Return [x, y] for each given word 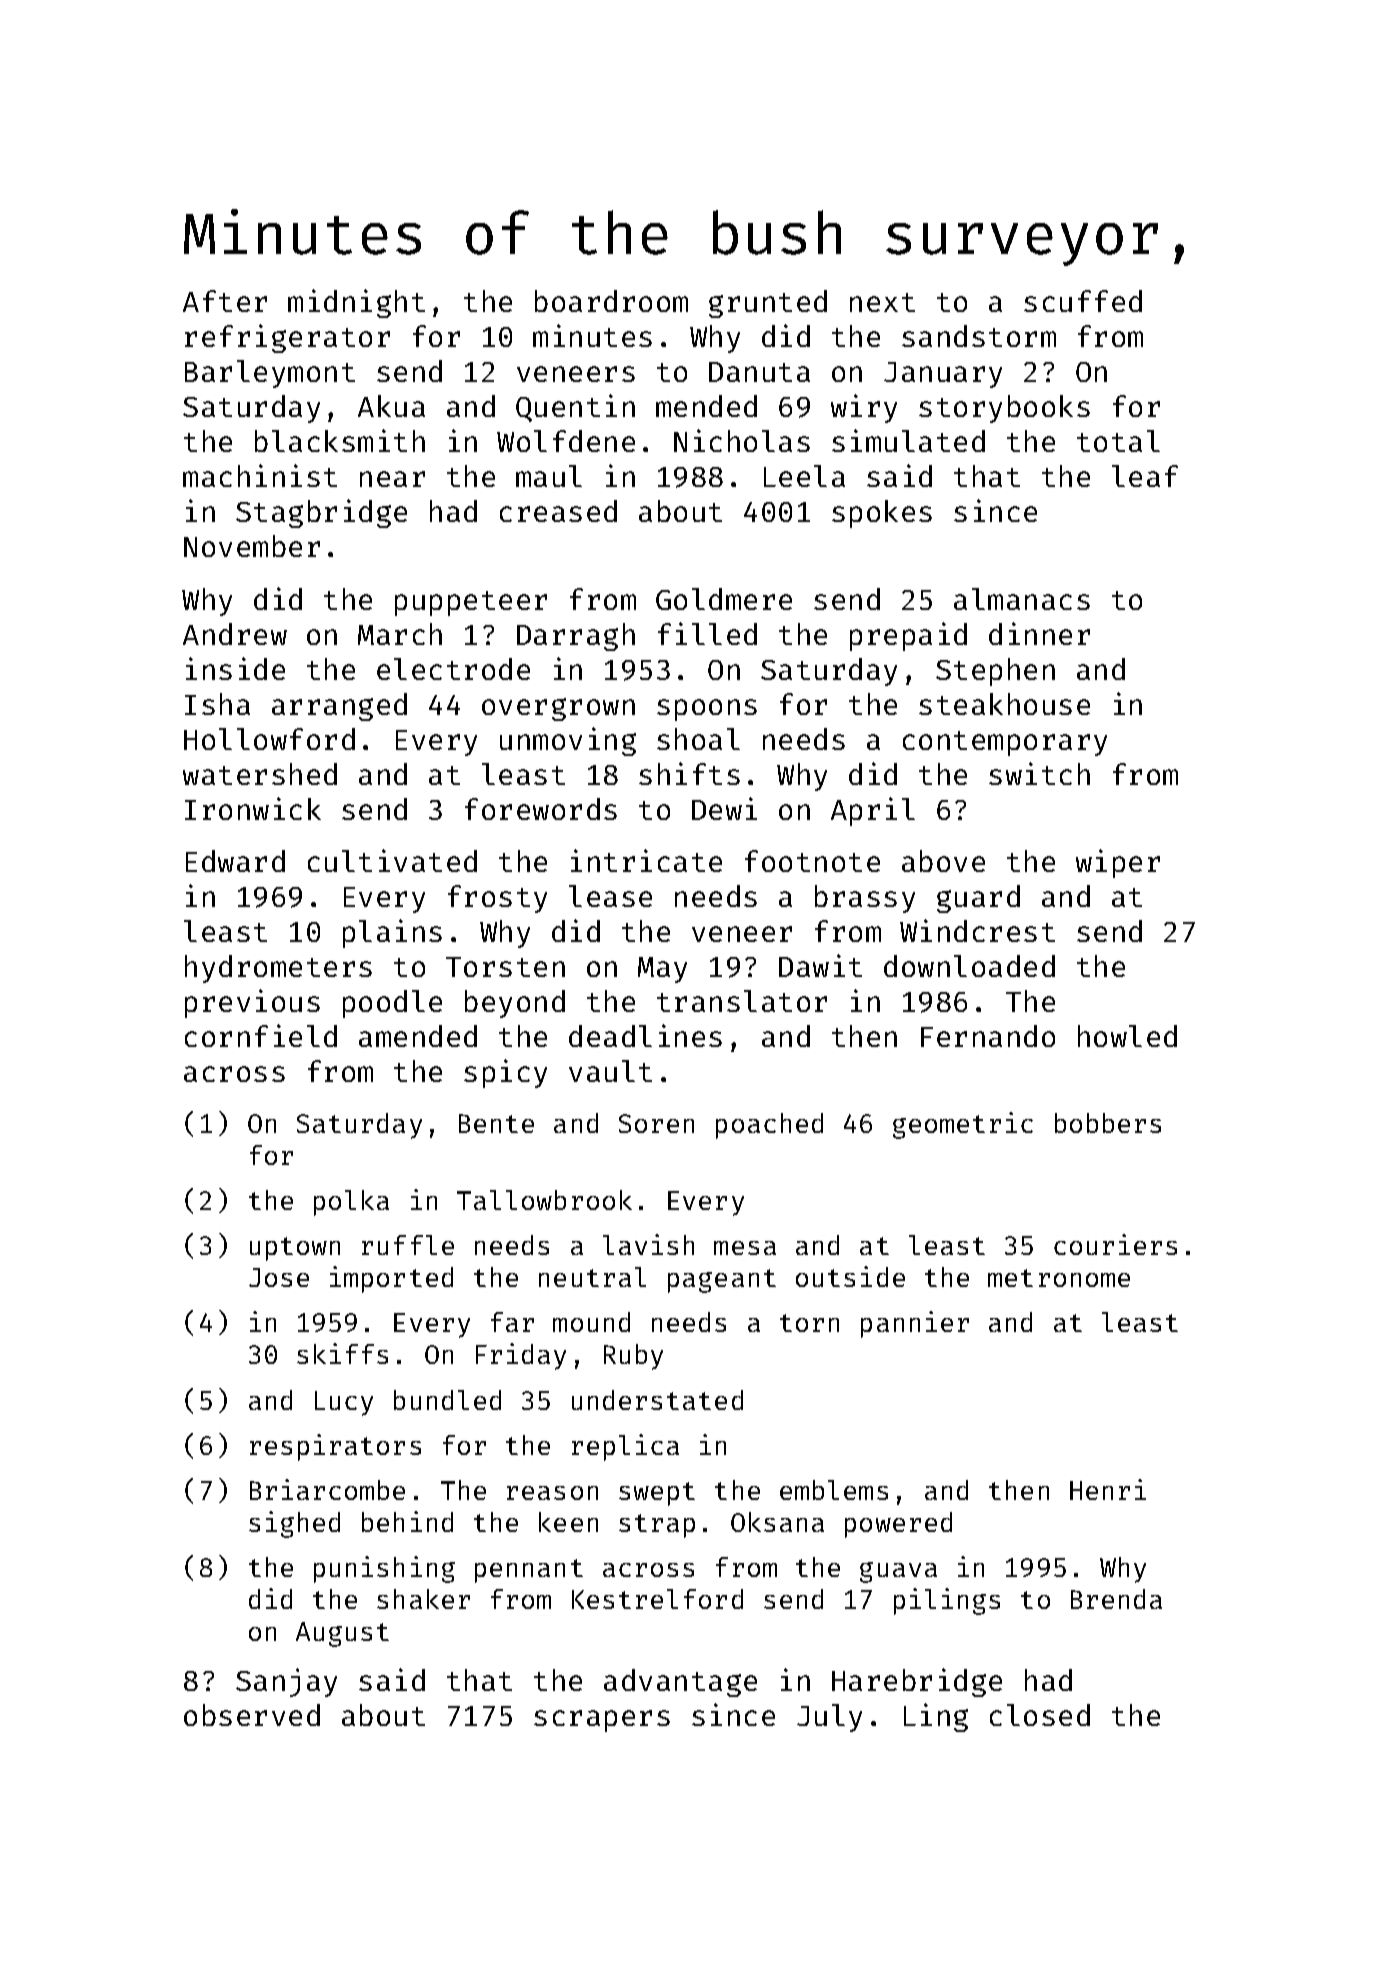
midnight [356, 303]
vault [610, 1071]
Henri [1108, 1489]
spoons [707, 710]
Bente [496, 1123]
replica [625, 1447]
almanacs [1022, 599]
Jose [279, 1277]
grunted [768, 304]
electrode [453, 669]
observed [252, 1715]
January [943, 375]
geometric [963, 1125]
